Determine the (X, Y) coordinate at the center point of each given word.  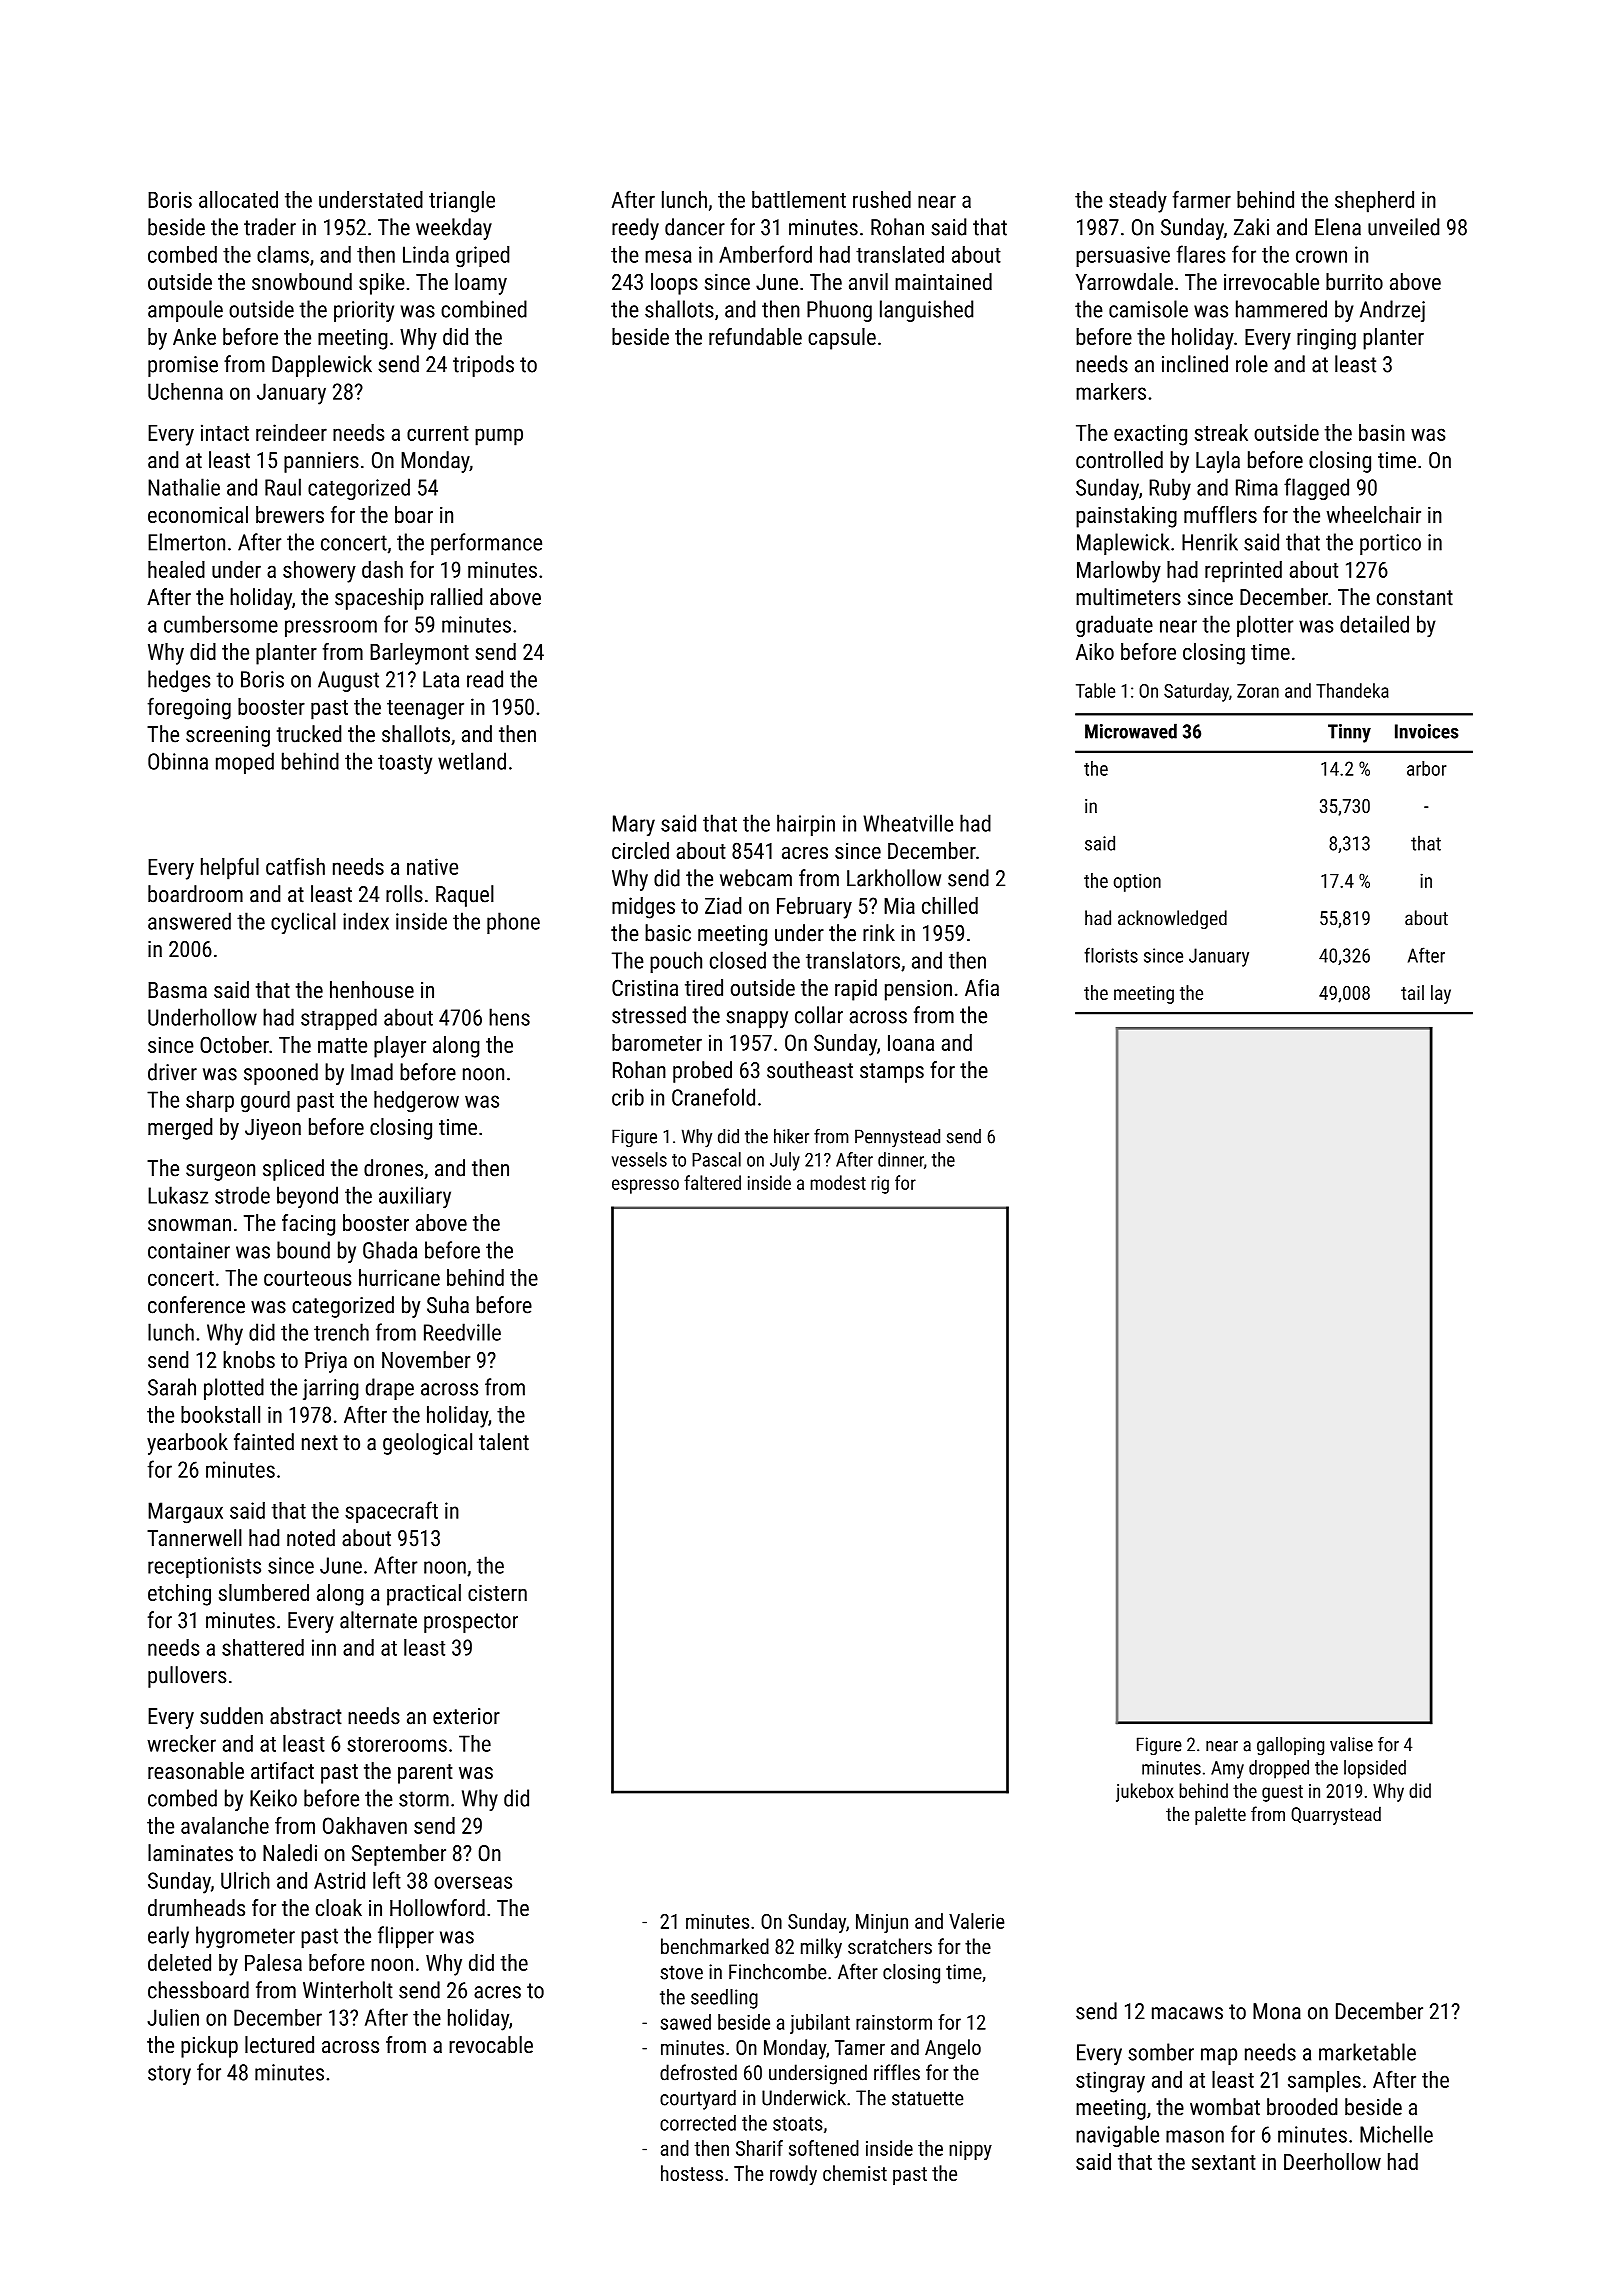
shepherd (1374, 202)
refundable (755, 336)
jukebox (1145, 1792)
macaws (1187, 2013)
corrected (698, 2123)
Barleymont (419, 654)
